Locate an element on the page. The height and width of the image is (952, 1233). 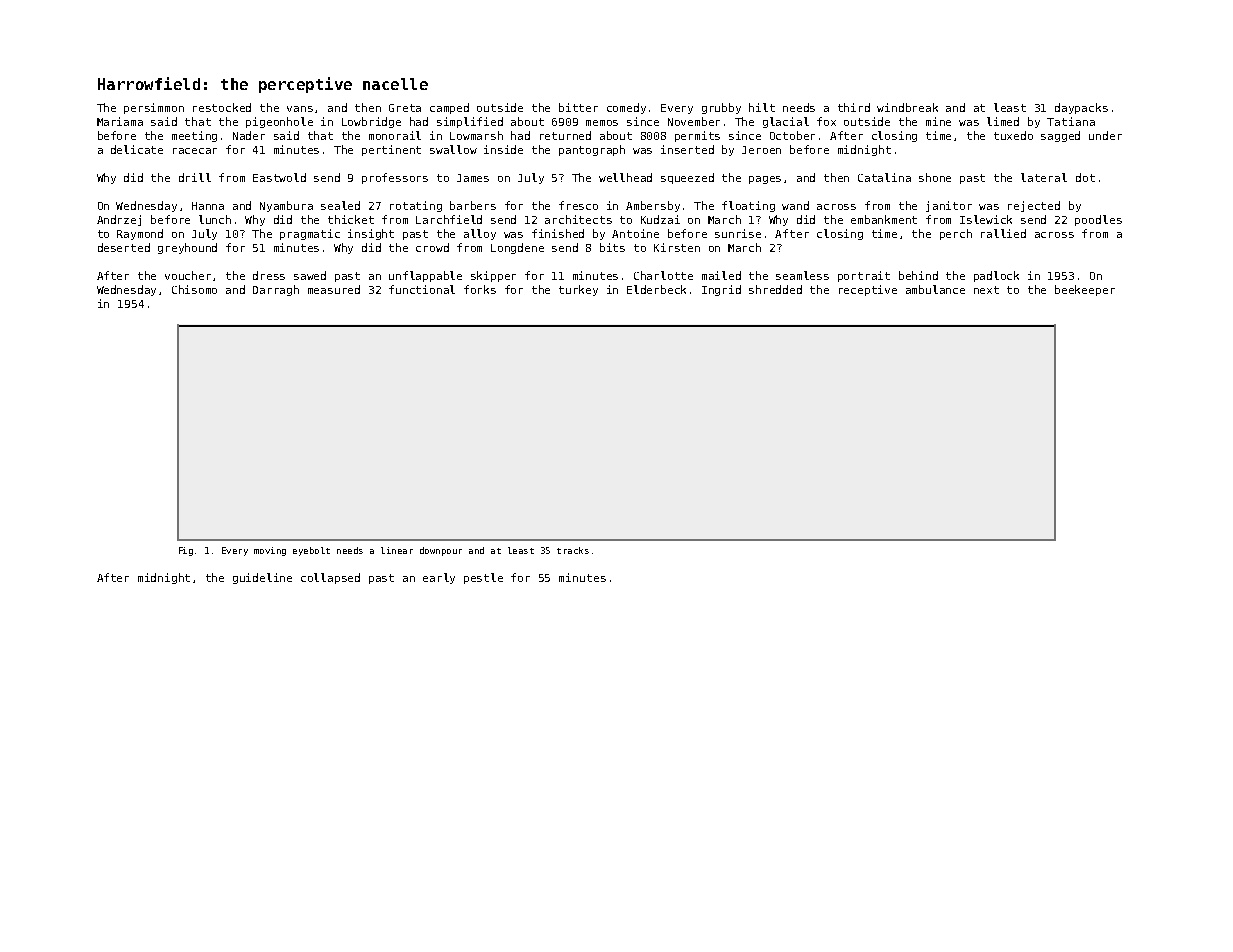
pestle is located at coordinates (483, 578).
